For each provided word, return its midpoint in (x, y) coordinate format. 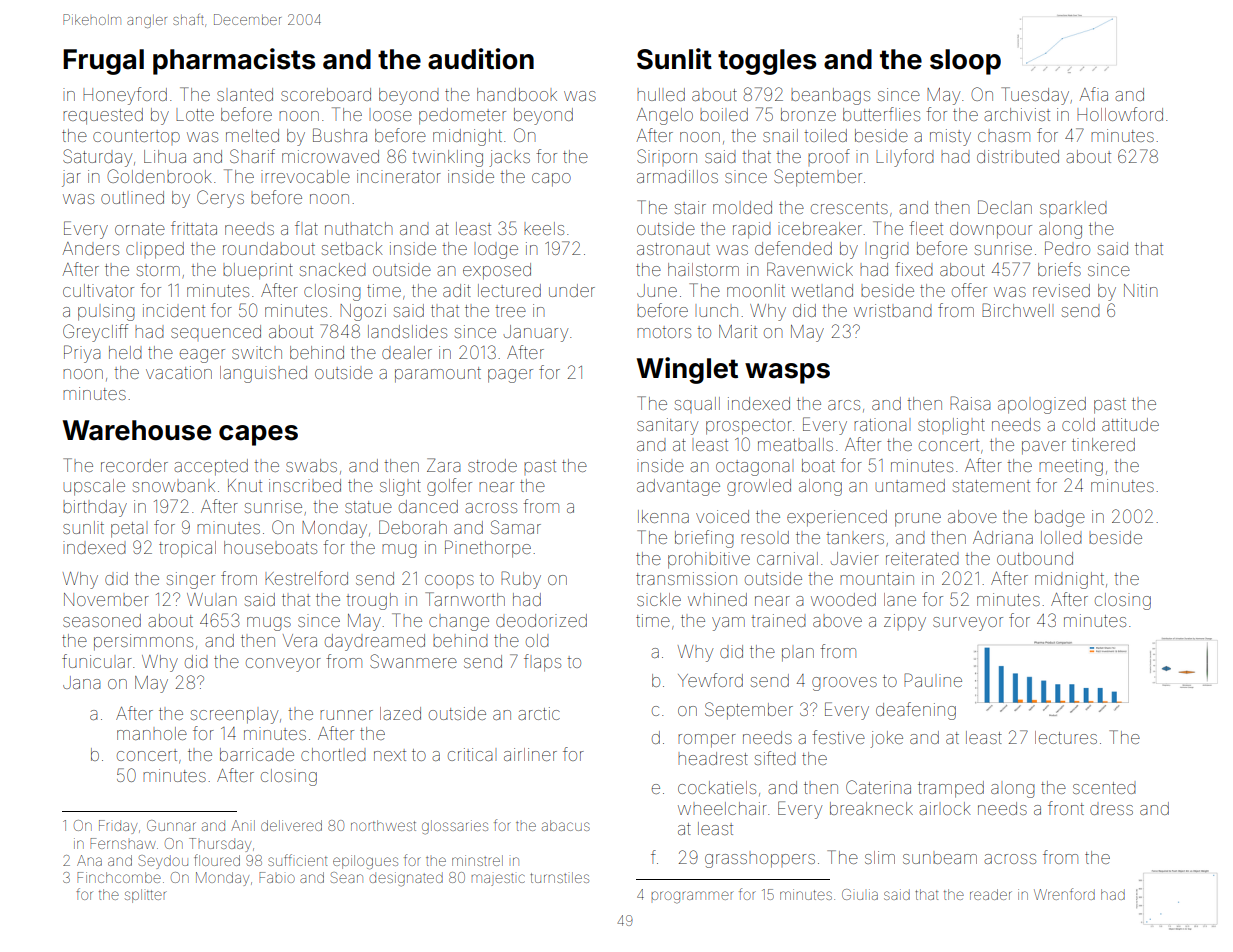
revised (1061, 290)
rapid (752, 230)
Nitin (1140, 290)
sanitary (667, 426)
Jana (82, 682)
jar (71, 178)
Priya (82, 354)
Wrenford (1064, 894)
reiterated (922, 558)
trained (778, 620)
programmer (692, 897)
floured (217, 860)
